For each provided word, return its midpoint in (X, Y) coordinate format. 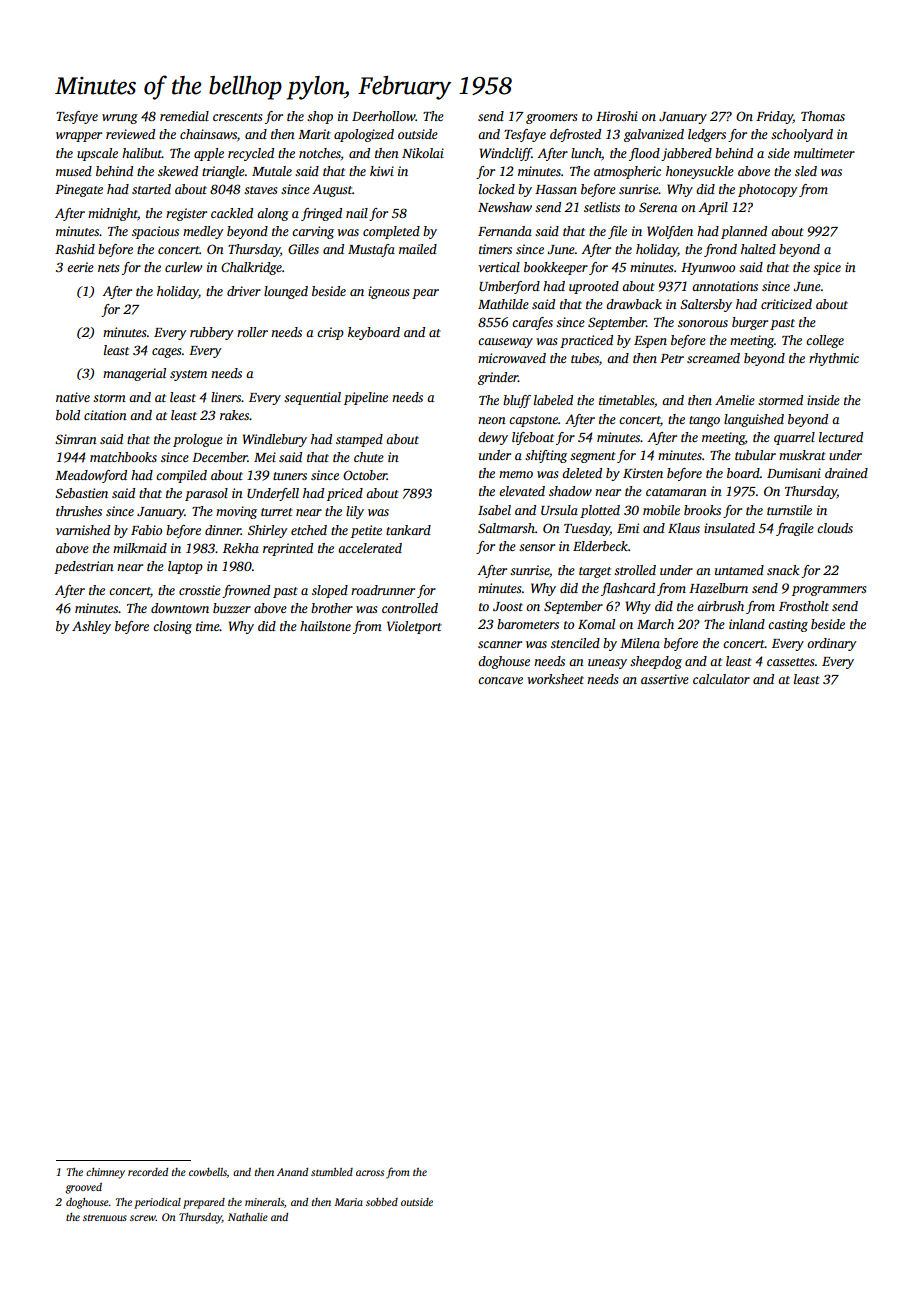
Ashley (91, 627)
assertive (665, 679)
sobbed (382, 1202)
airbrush (720, 606)
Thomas (823, 116)
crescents (237, 117)
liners (226, 397)
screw (143, 1218)
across (370, 1173)
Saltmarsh (506, 528)
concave (500, 680)
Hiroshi (617, 116)
